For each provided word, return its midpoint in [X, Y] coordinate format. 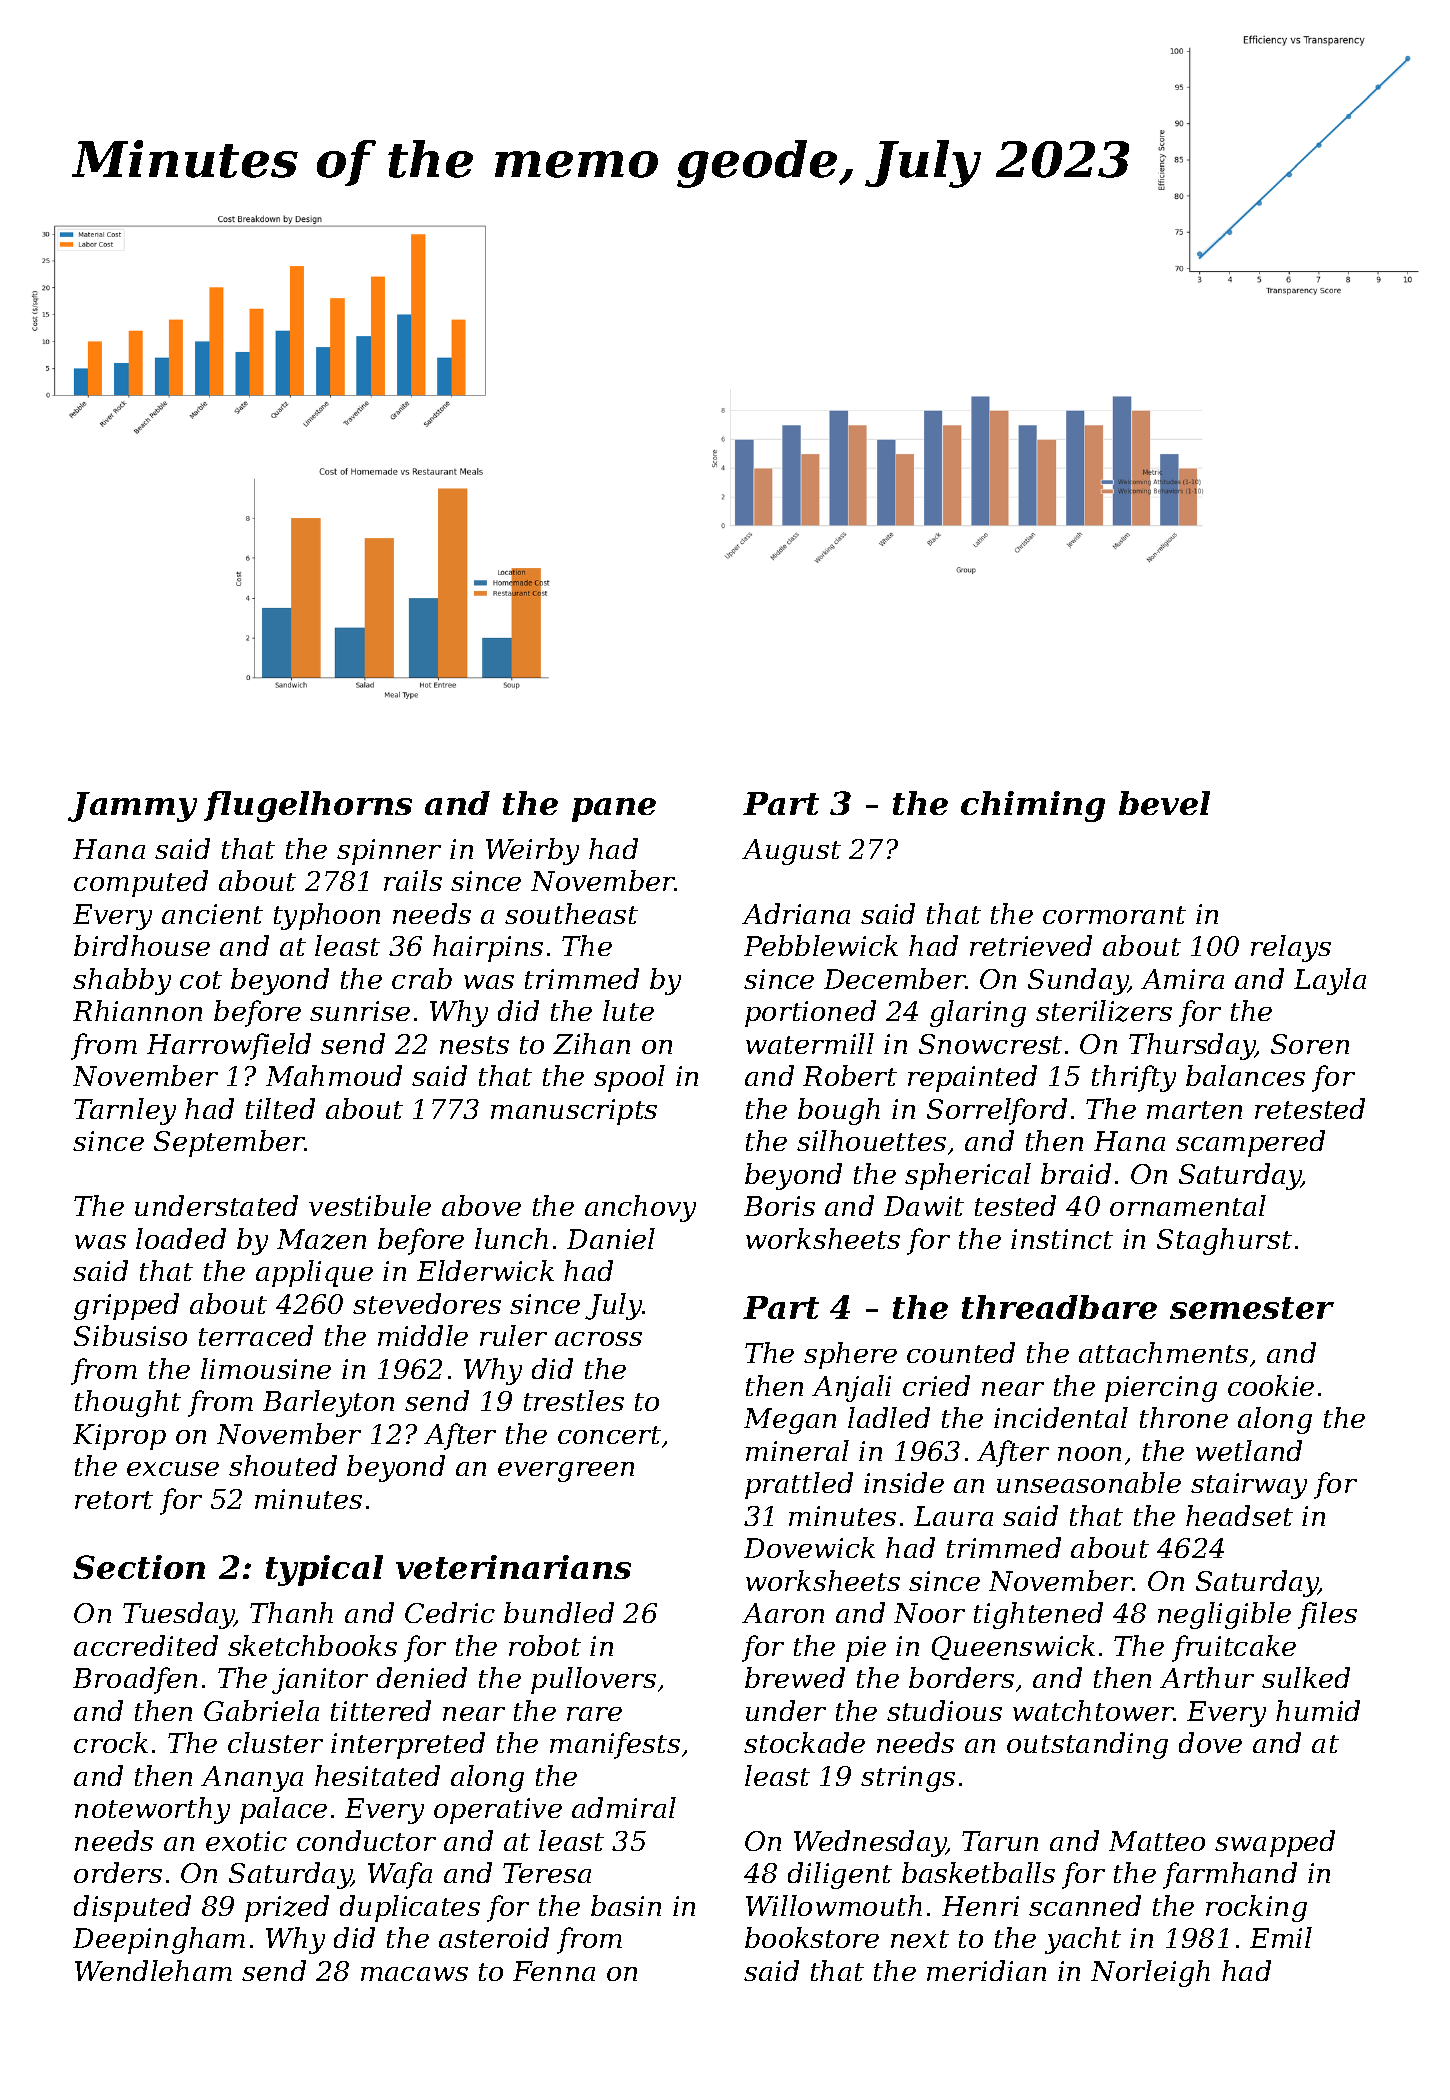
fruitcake [1234, 1648]
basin [626, 1905]
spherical [968, 1176]
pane [614, 810]
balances [1245, 1075]
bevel [1164, 803]
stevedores [427, 1303]
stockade [804, 1742]
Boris [779, 1206]
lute [628, 1010]
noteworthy [152, 1810]
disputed [132, 1908]
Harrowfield [229, 1046]
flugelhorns [308, 806]
